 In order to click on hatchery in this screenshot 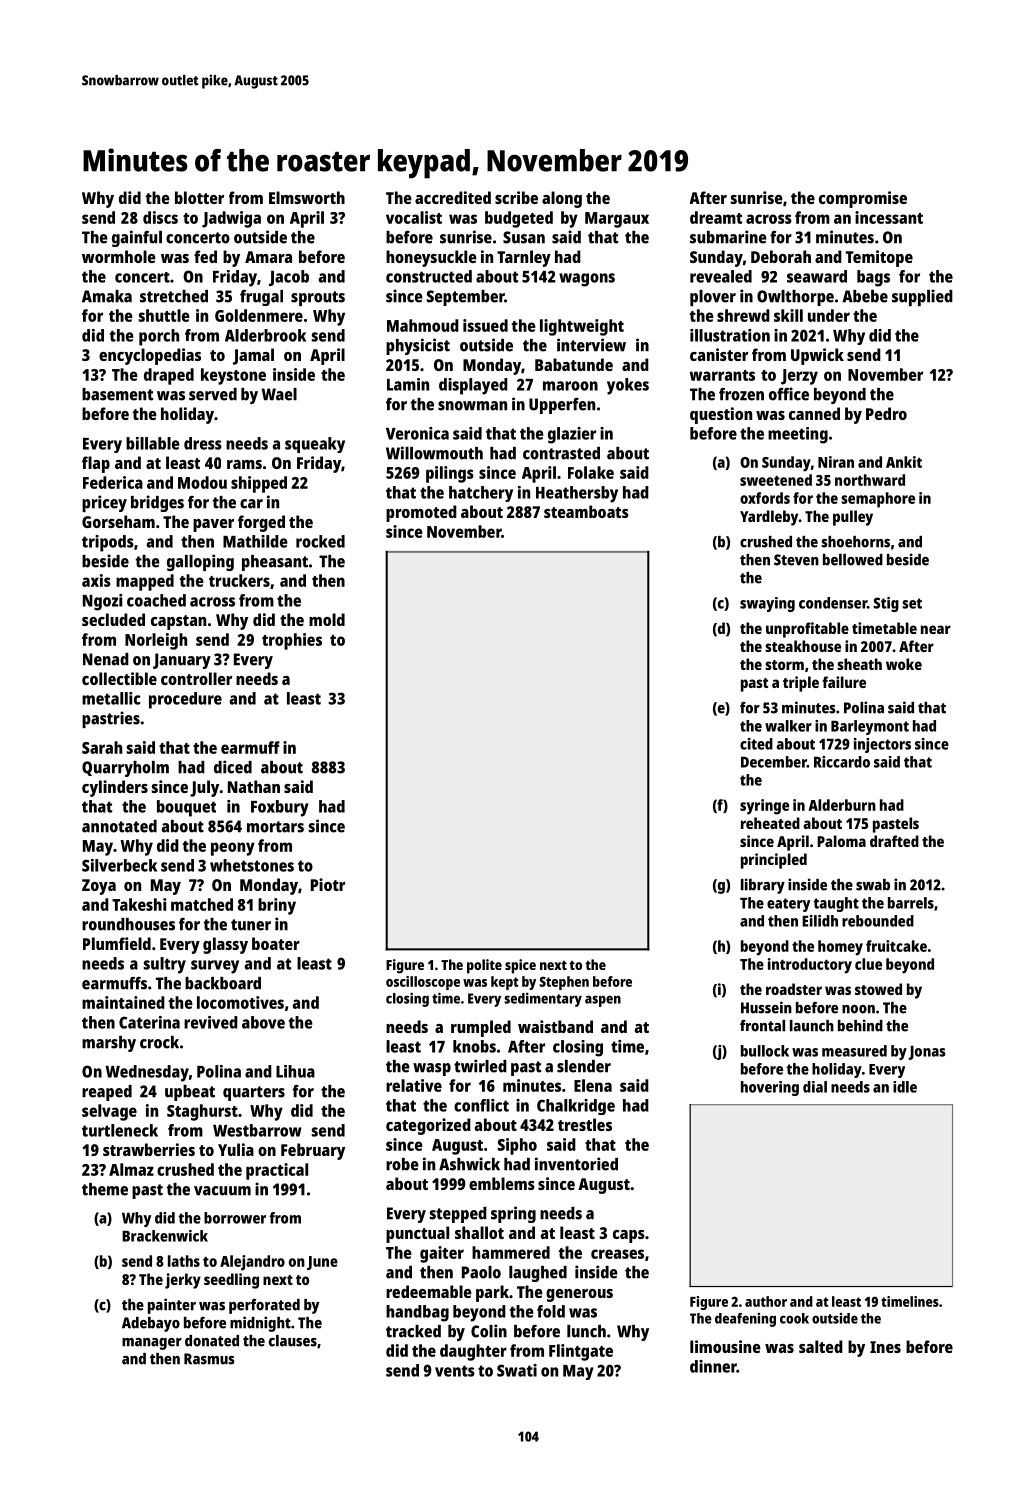, I will do `click(481, 494)`.
